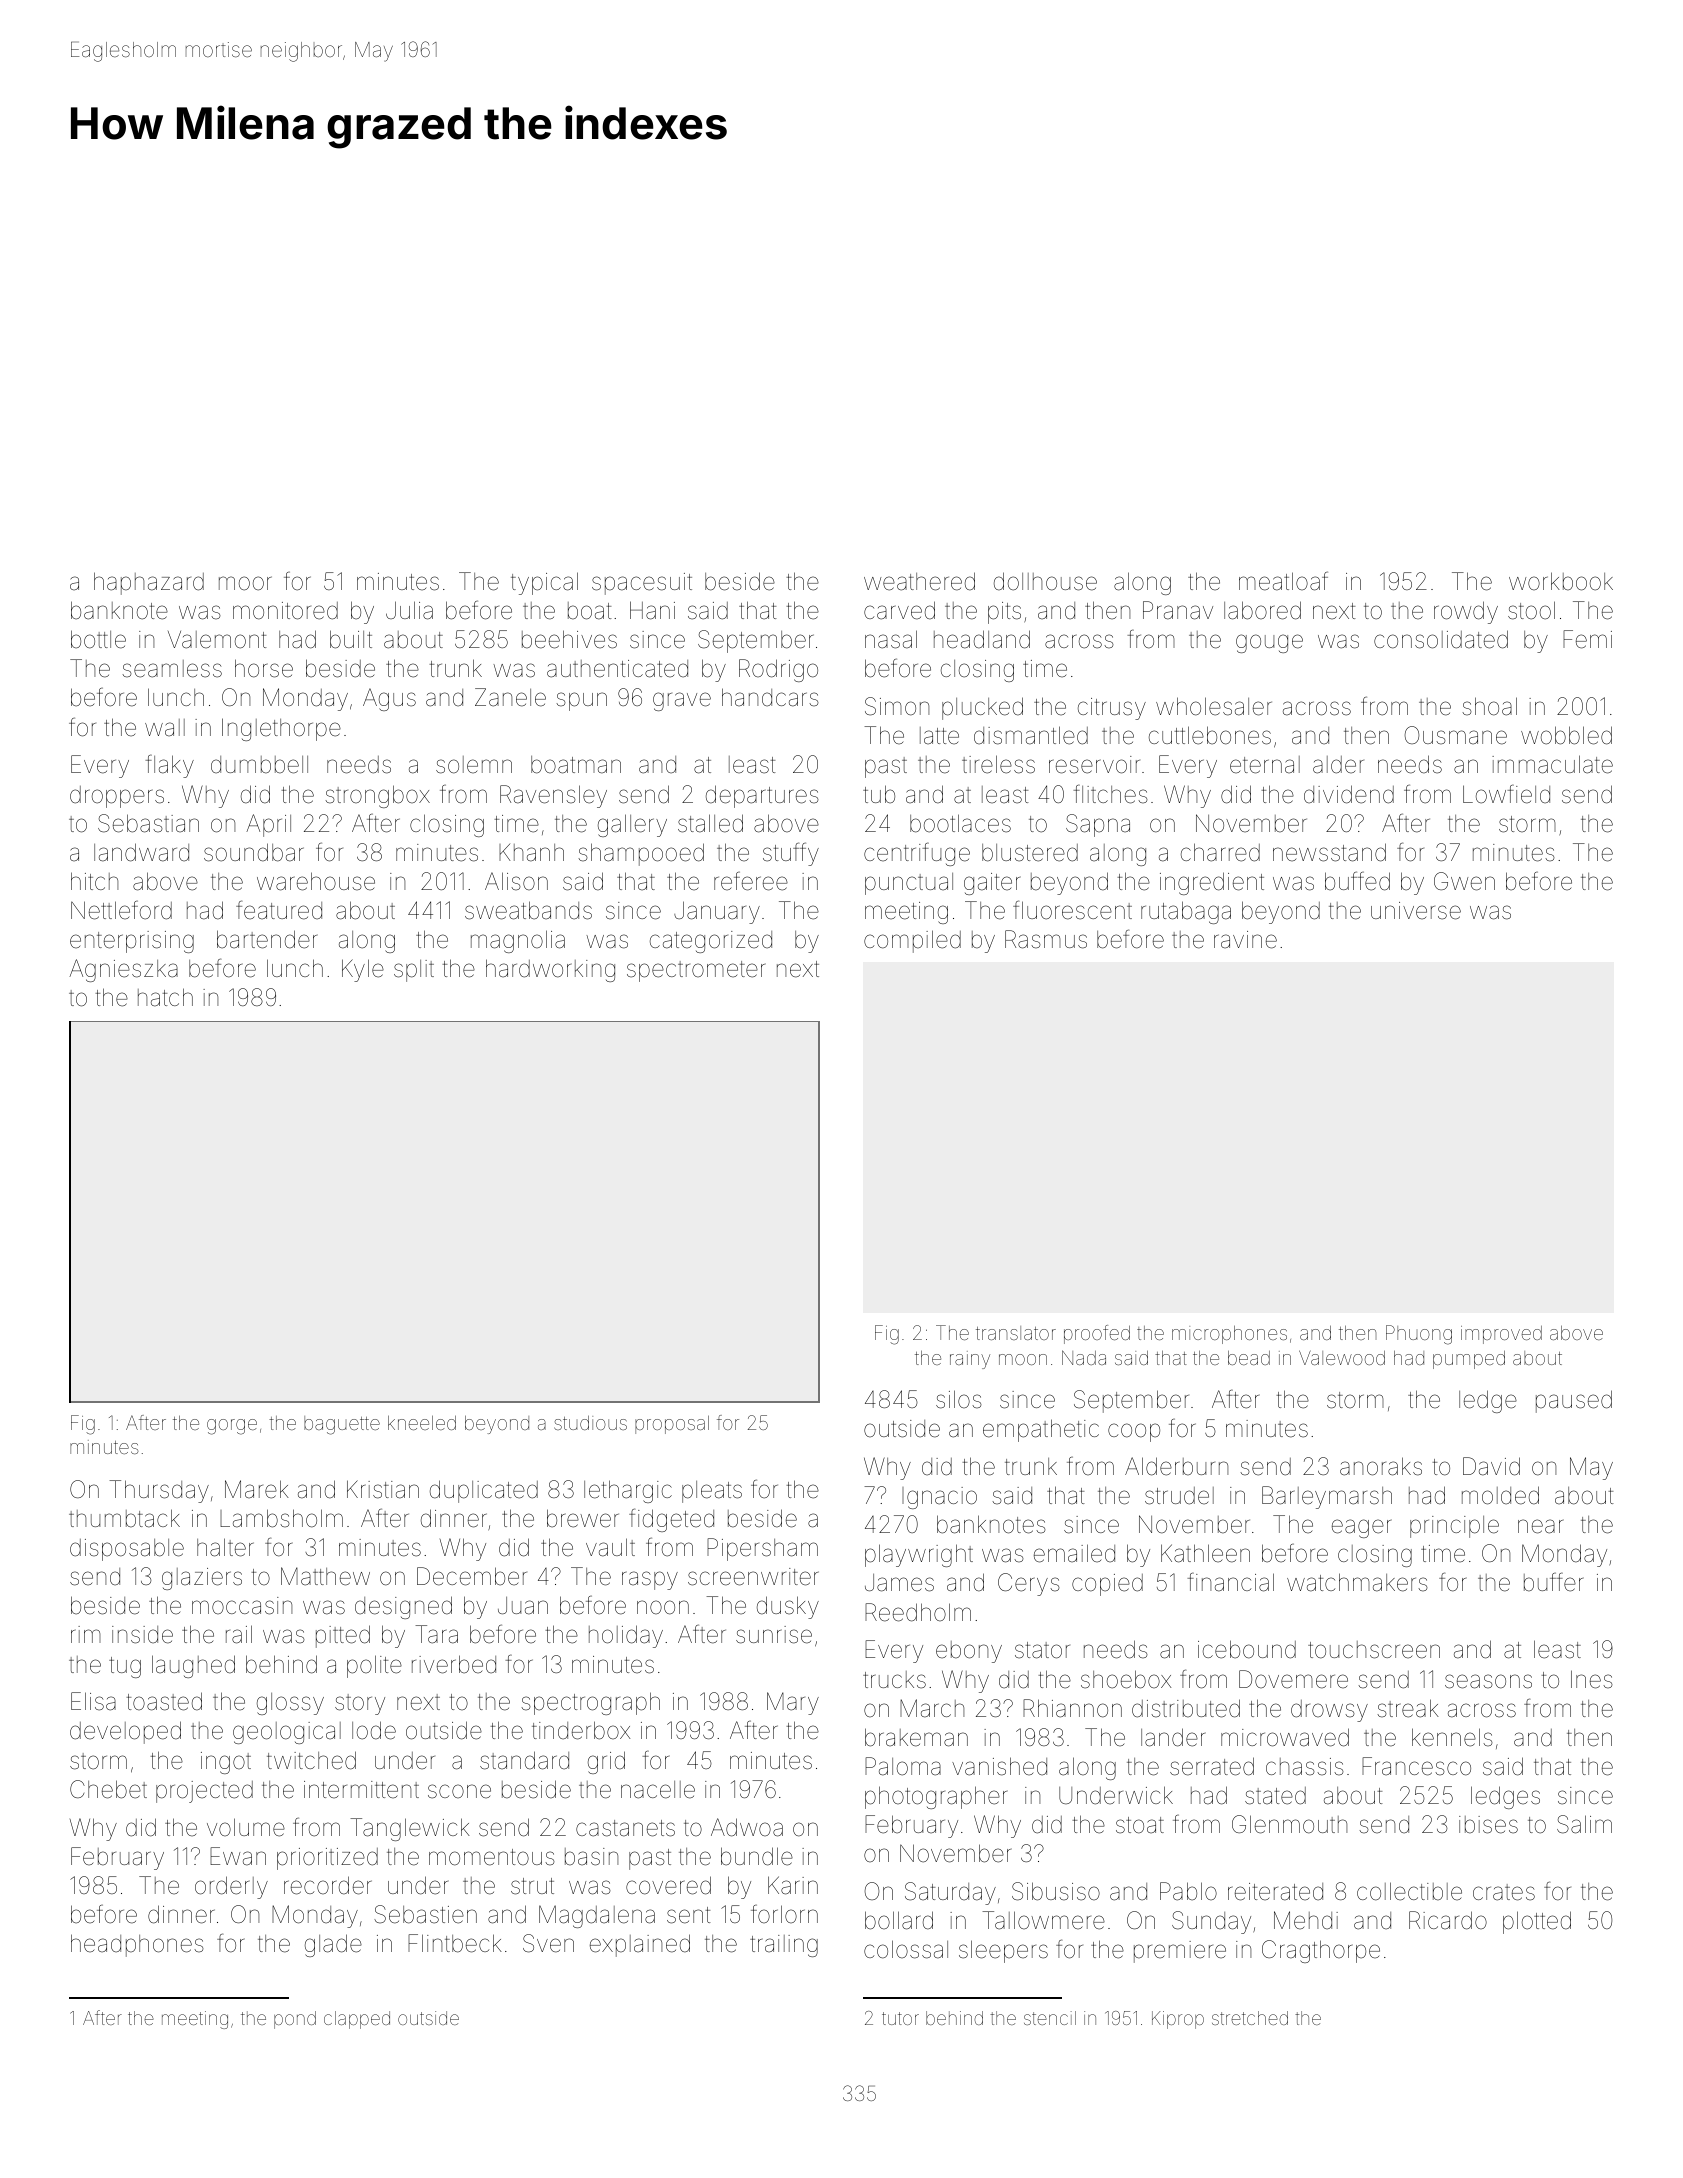 Image resolution: width=1683 pixels, height=2178 pixels. Describe the element at coordinates (149, 583) in the image. I see `haphazard` at that location.
